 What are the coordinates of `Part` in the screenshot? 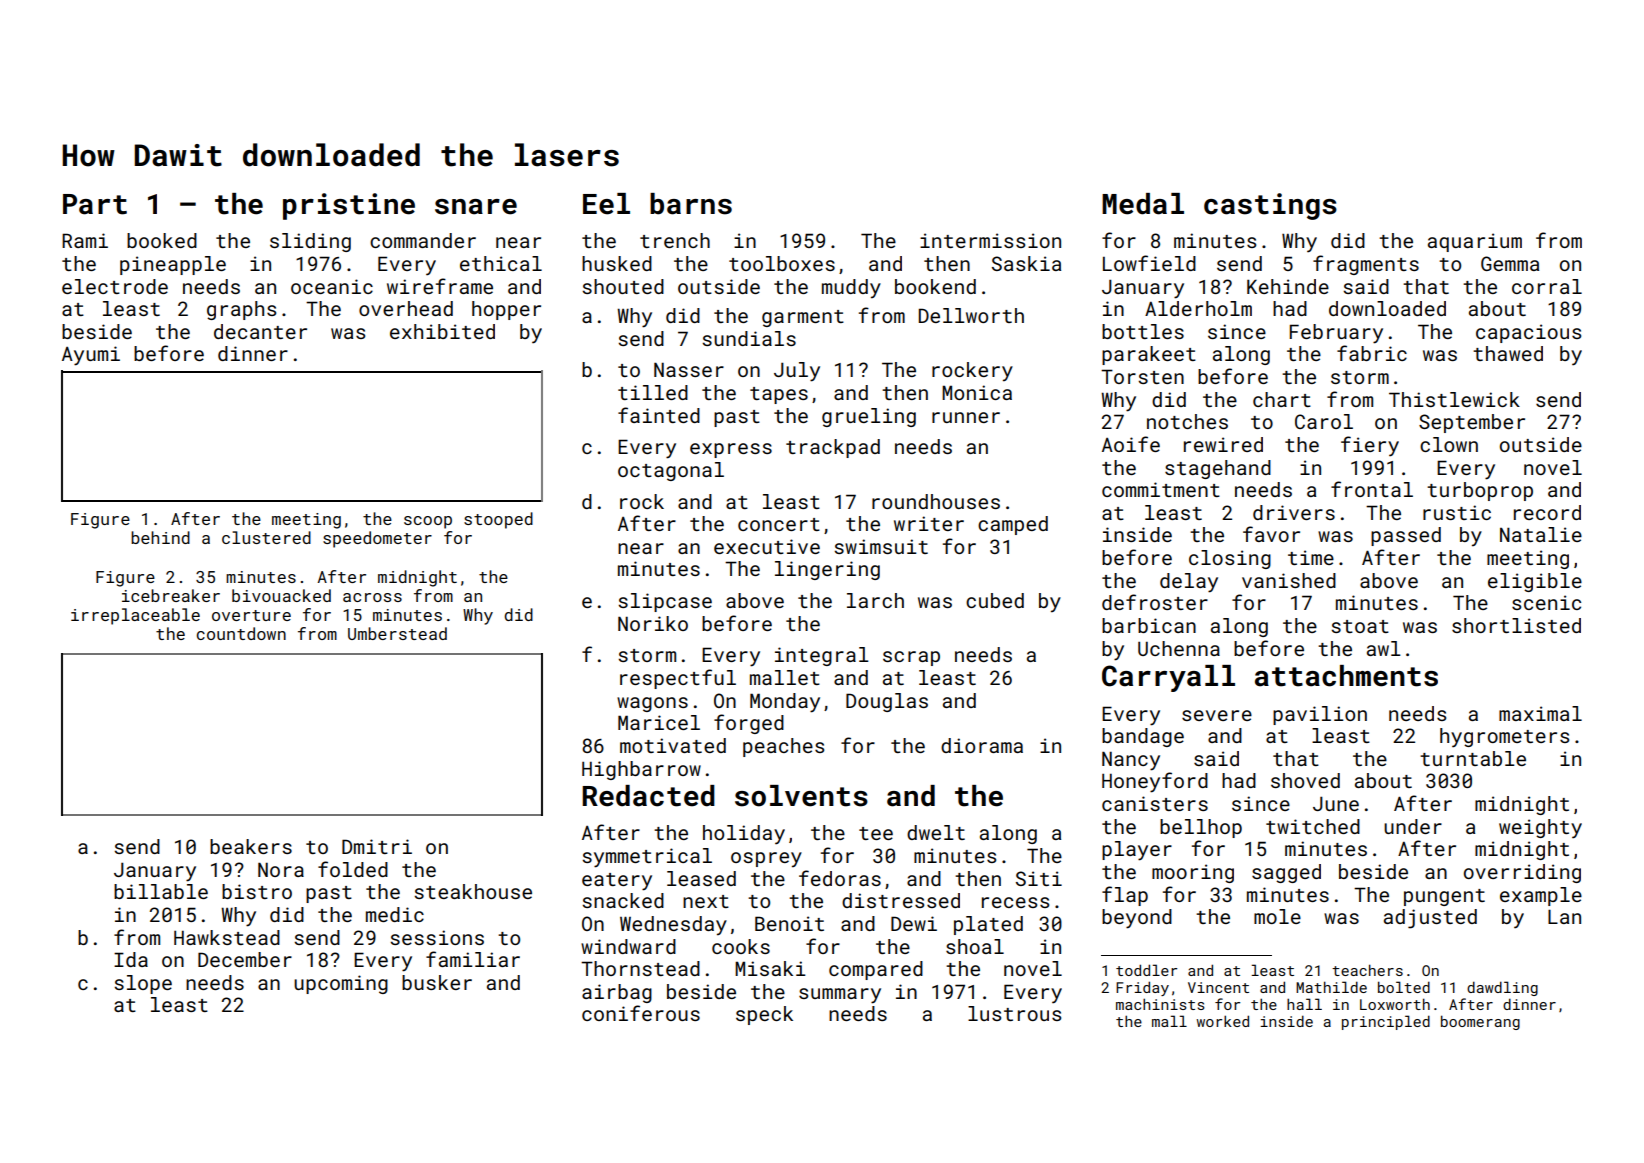 It's located at (95, 204).
